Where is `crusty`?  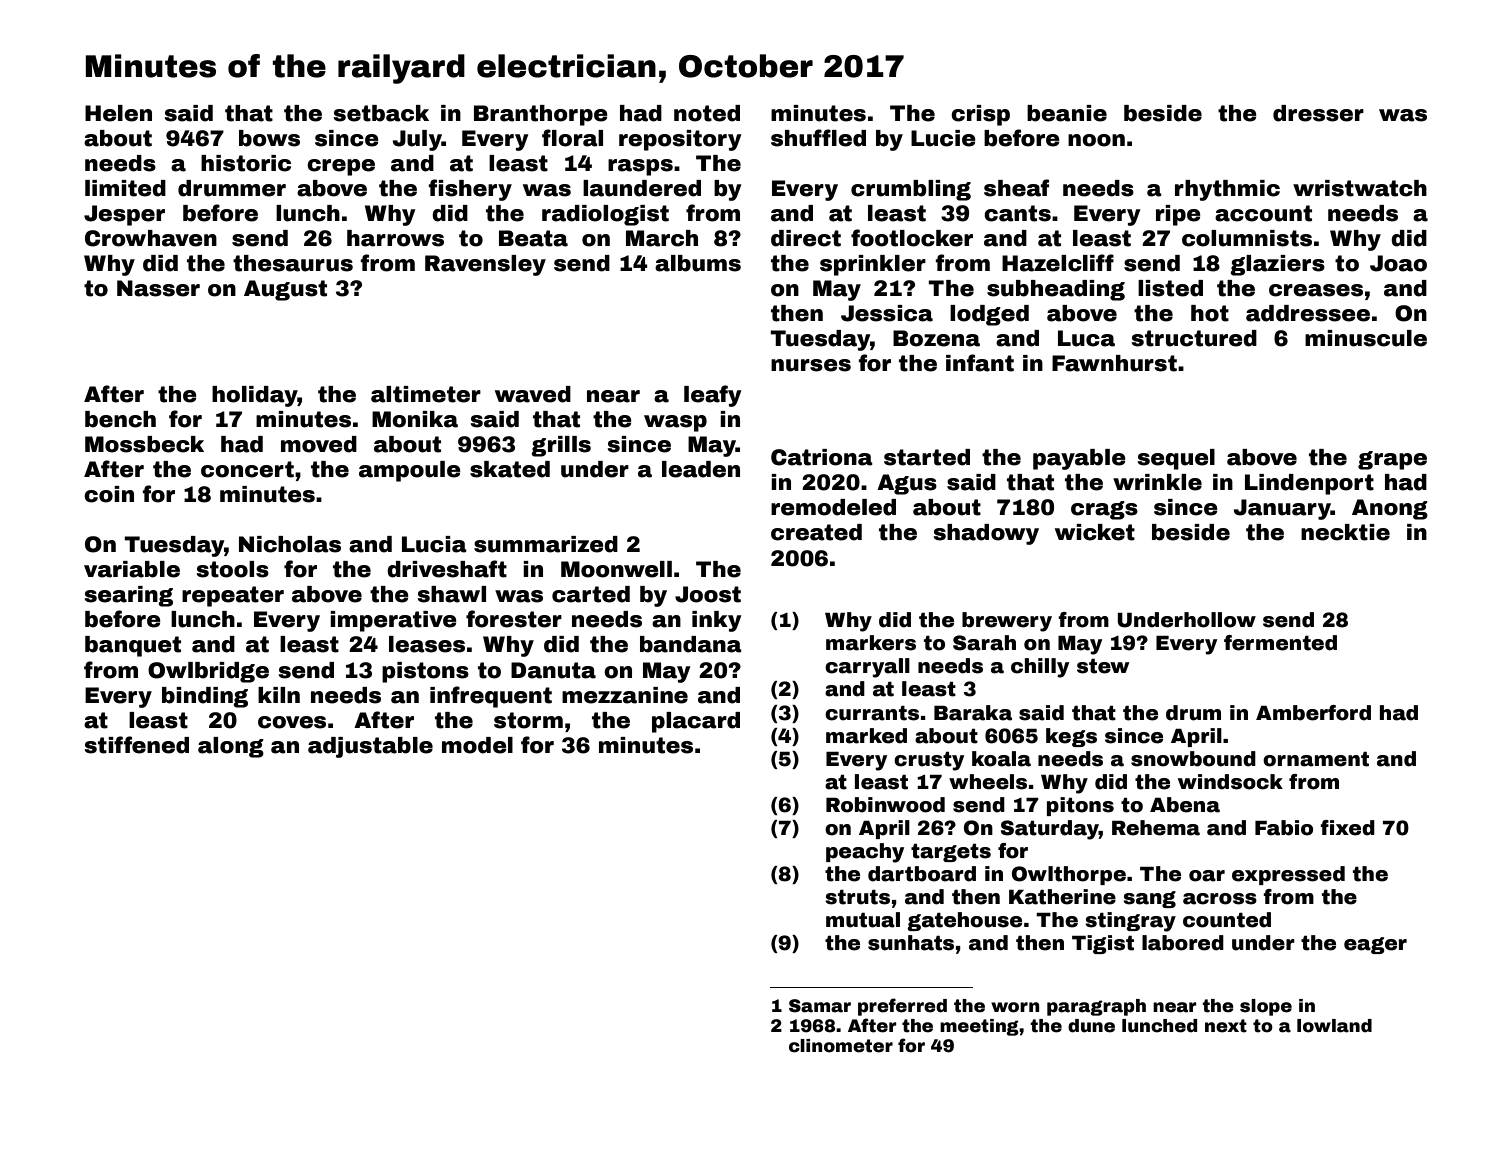
crusty is located at coordinates (929, 761).
